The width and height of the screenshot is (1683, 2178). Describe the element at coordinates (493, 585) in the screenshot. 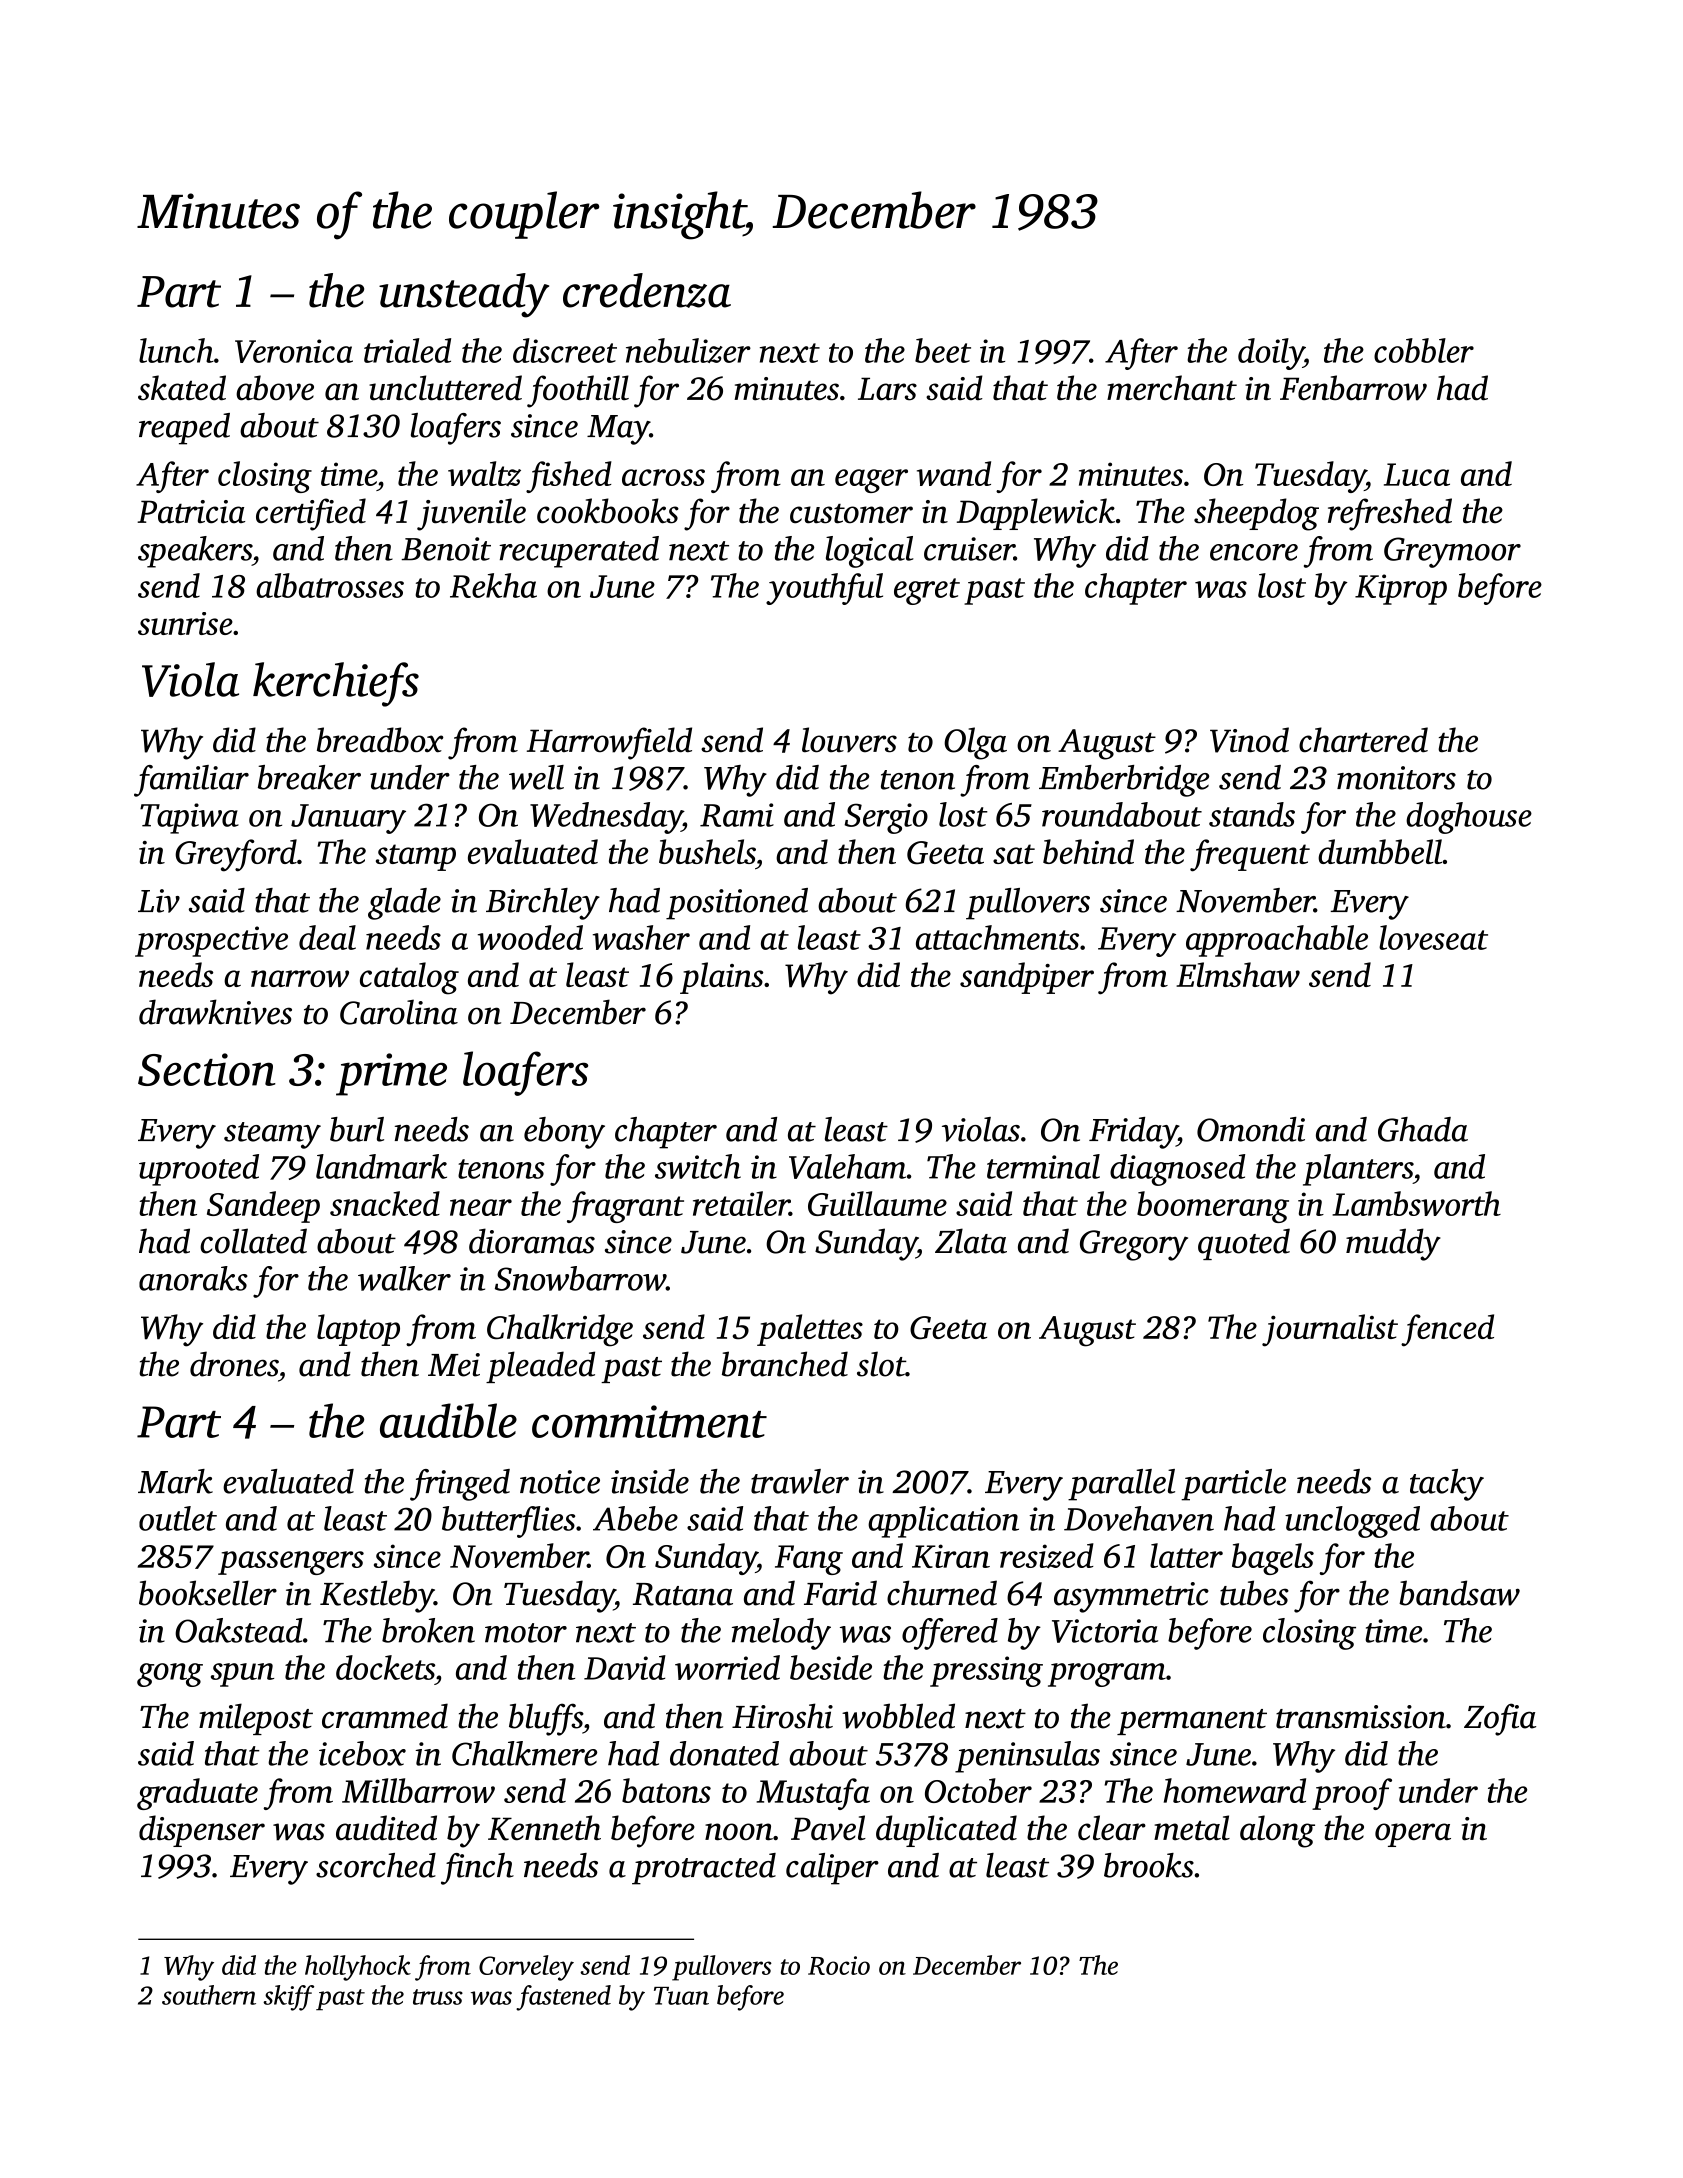

I see `Rekha` at that location.
